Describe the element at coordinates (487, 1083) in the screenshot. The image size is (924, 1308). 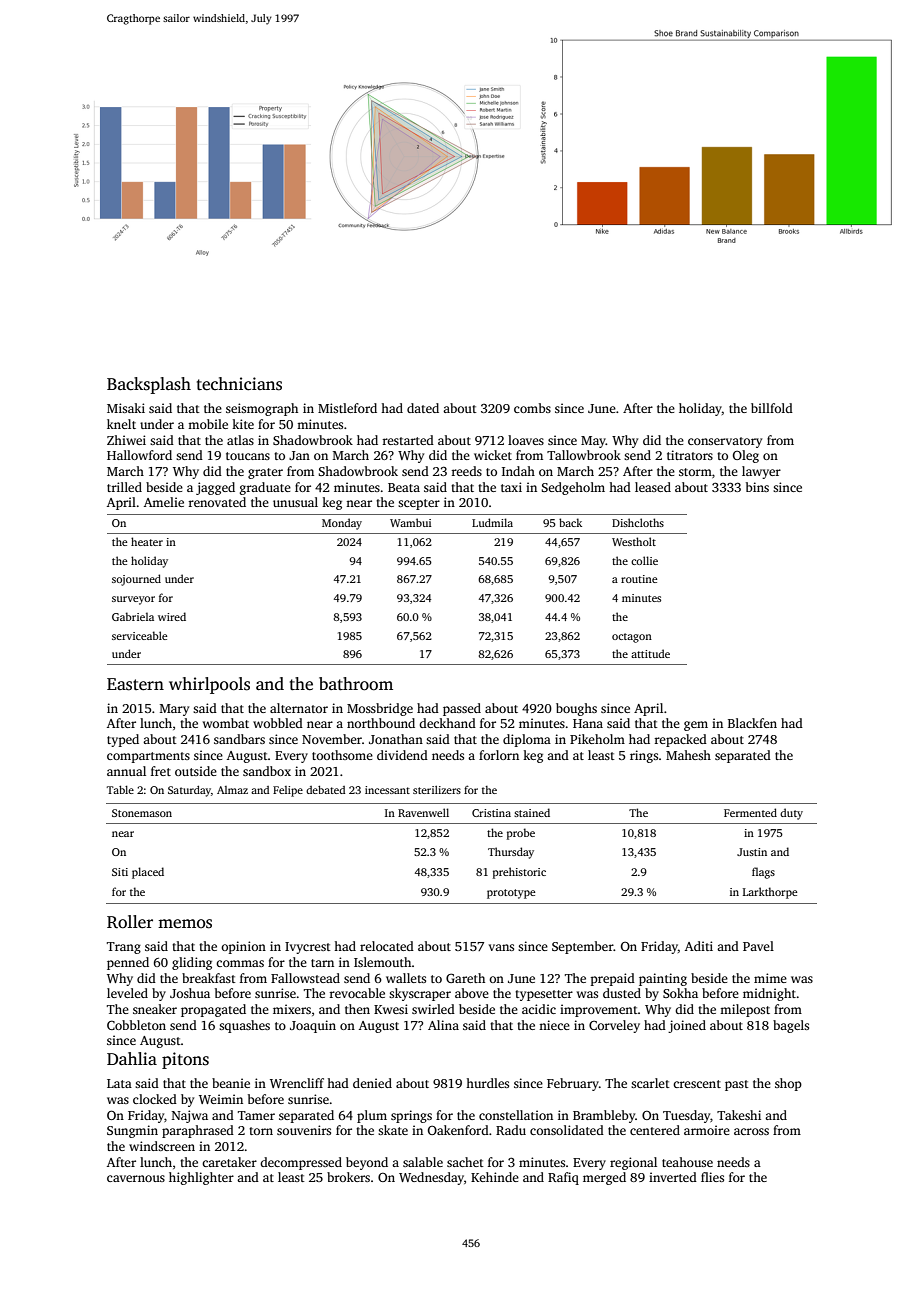
I see `hurdles` at that location.
